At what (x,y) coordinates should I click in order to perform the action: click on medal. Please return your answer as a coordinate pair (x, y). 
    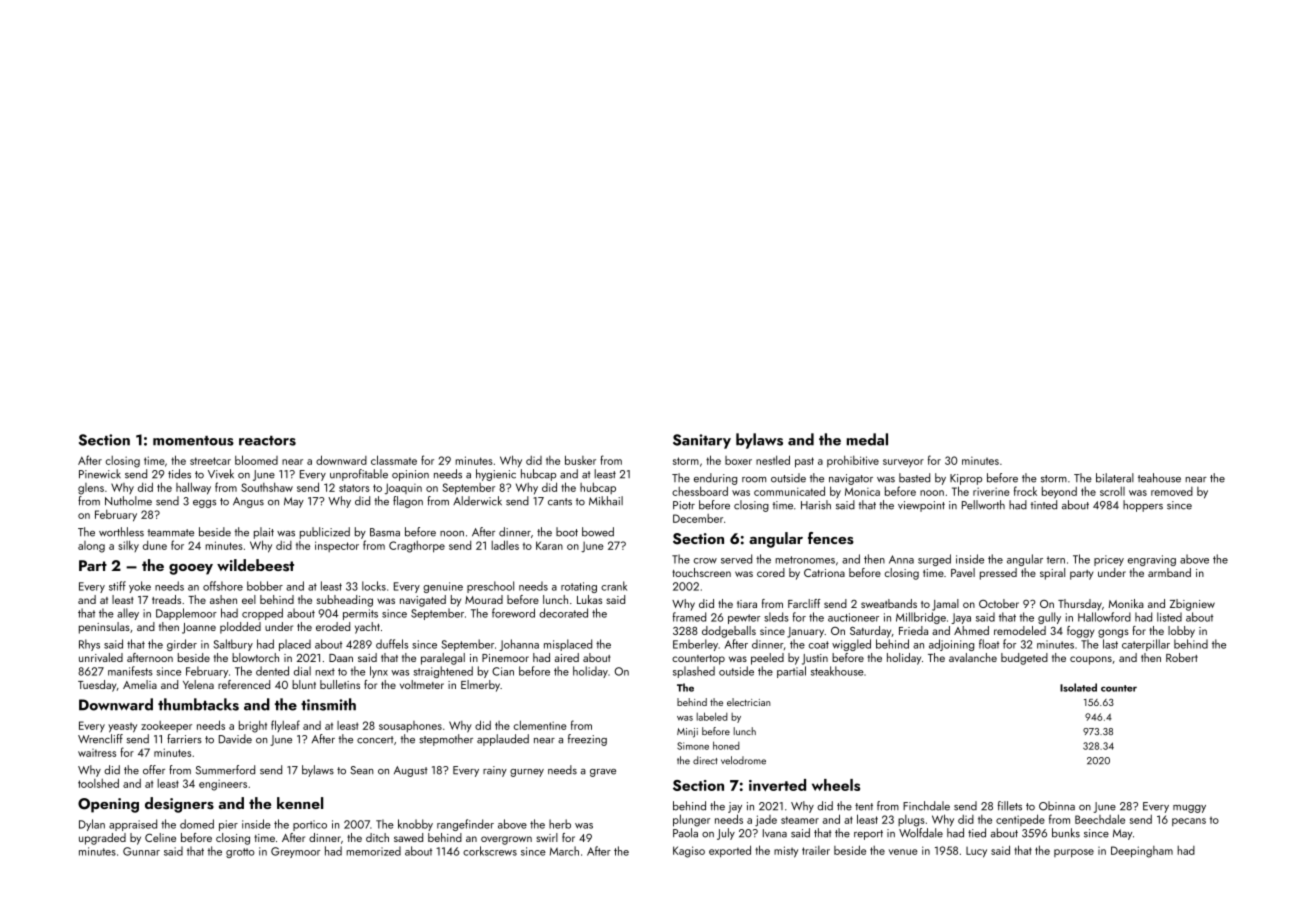
    Looking at the image, I should click on (867, 439).
